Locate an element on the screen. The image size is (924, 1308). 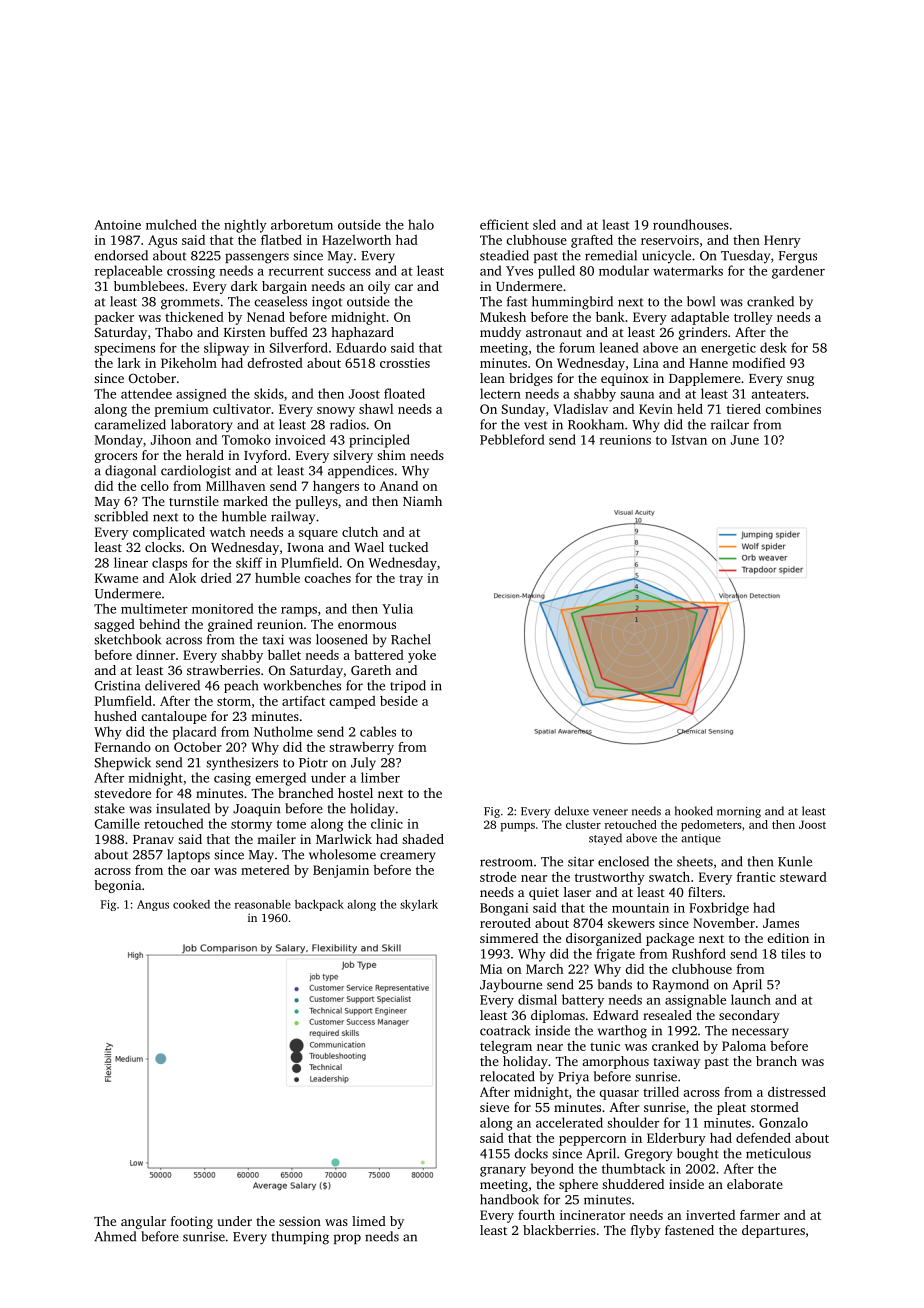
emerged is located at coordinates (280, 779).
